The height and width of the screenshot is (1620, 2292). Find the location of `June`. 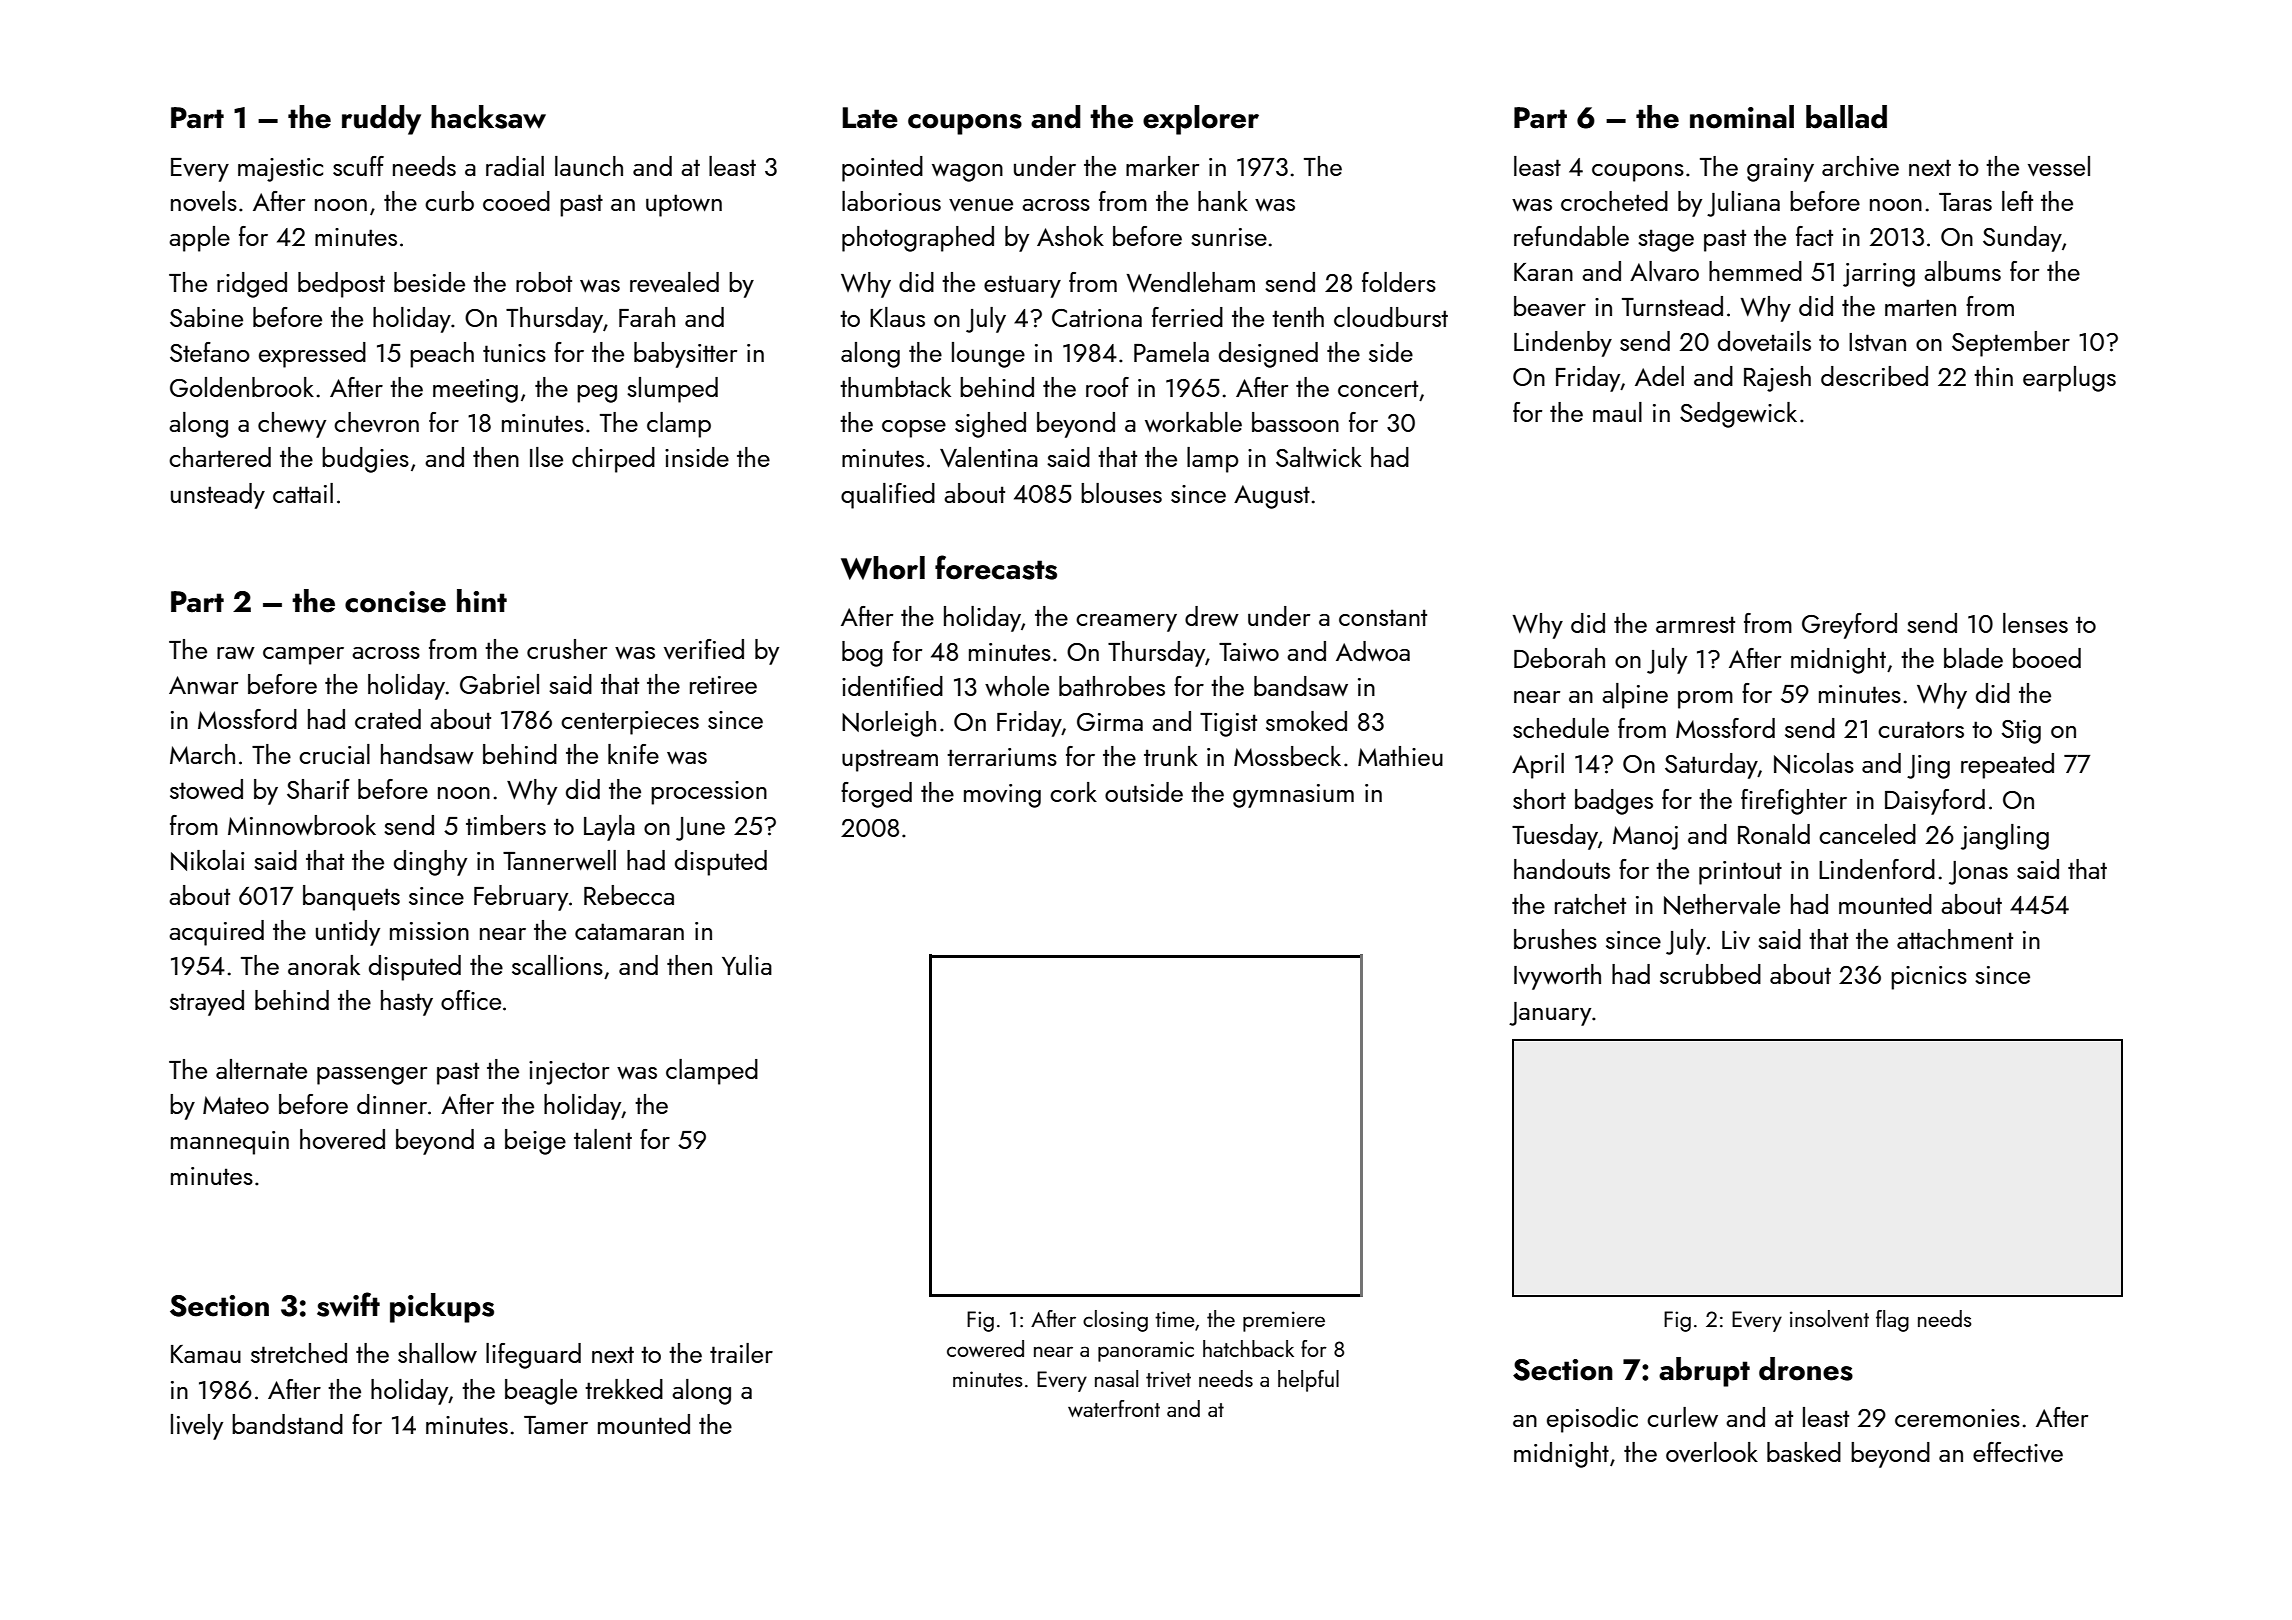

June is located at coordinates (700, 829).
